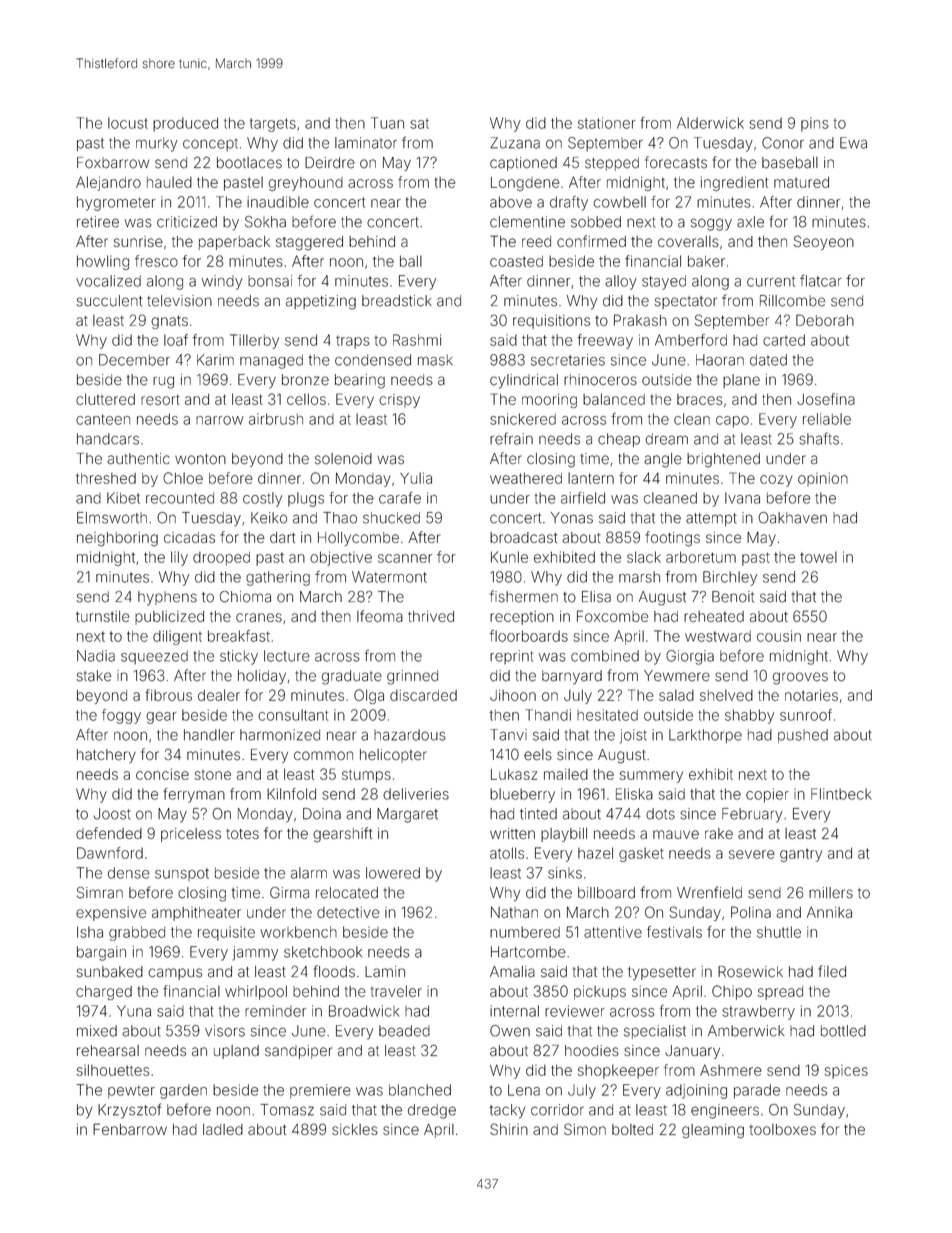  What do you see at coordinates (108, 439) in the image?
I see `handcars` at bounding box center [108, 439].
